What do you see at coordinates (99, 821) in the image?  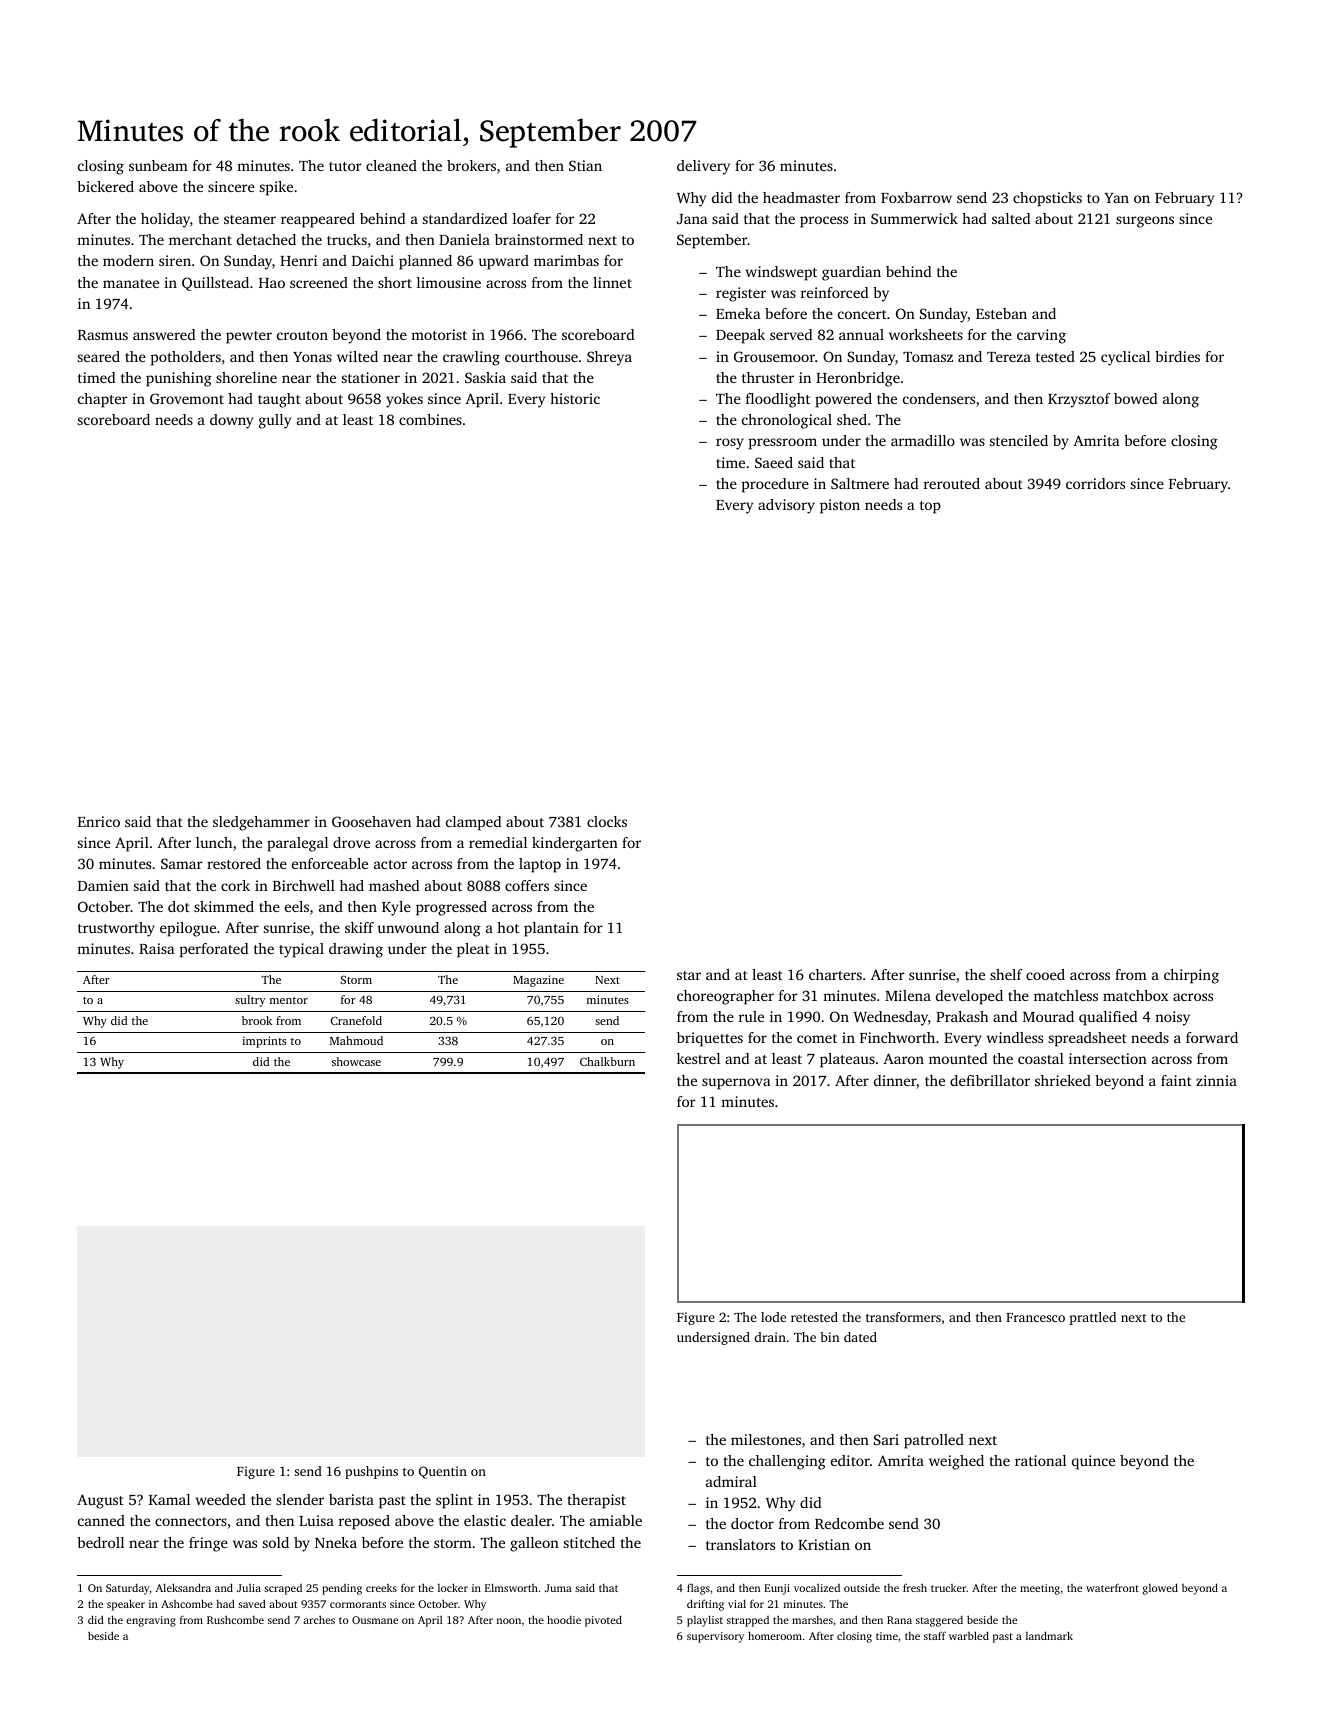 I see `Enrico` at bounding box center [99, 821].
